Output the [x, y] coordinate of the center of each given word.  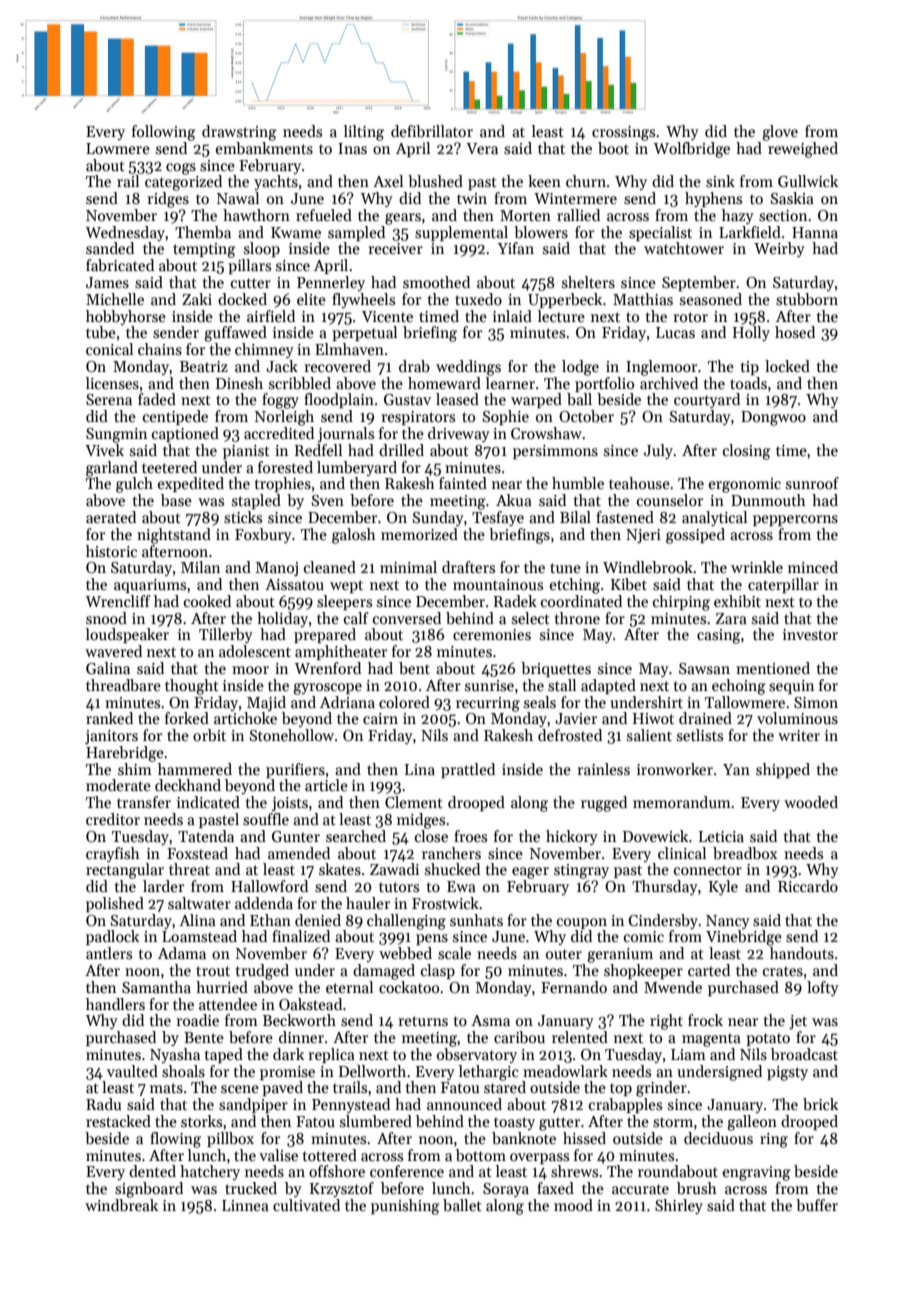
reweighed [803, 150]
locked [787, 366]
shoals [183, 1071]
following [164, 133]
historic [111, 551]
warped [536, 400]
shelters [588, 282]
